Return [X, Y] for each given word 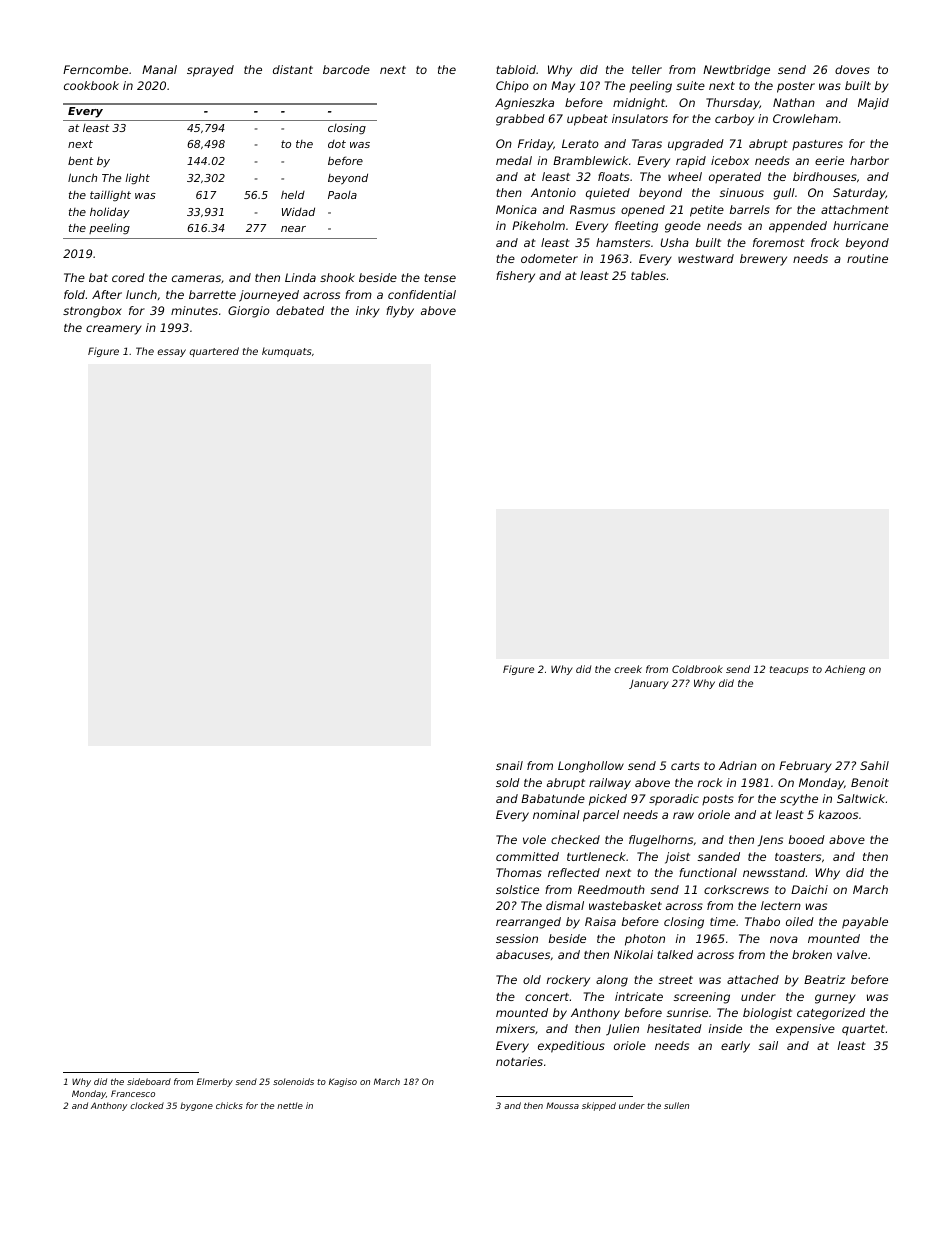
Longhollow [591, 767]
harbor [869, 160]
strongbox [92, 312]
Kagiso [343, 1082]
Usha [674, 242]
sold [508, 782]
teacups [789, 670]
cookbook [91, 85]
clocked [147, 1105]
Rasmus [592, 209]
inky [368, 312]
